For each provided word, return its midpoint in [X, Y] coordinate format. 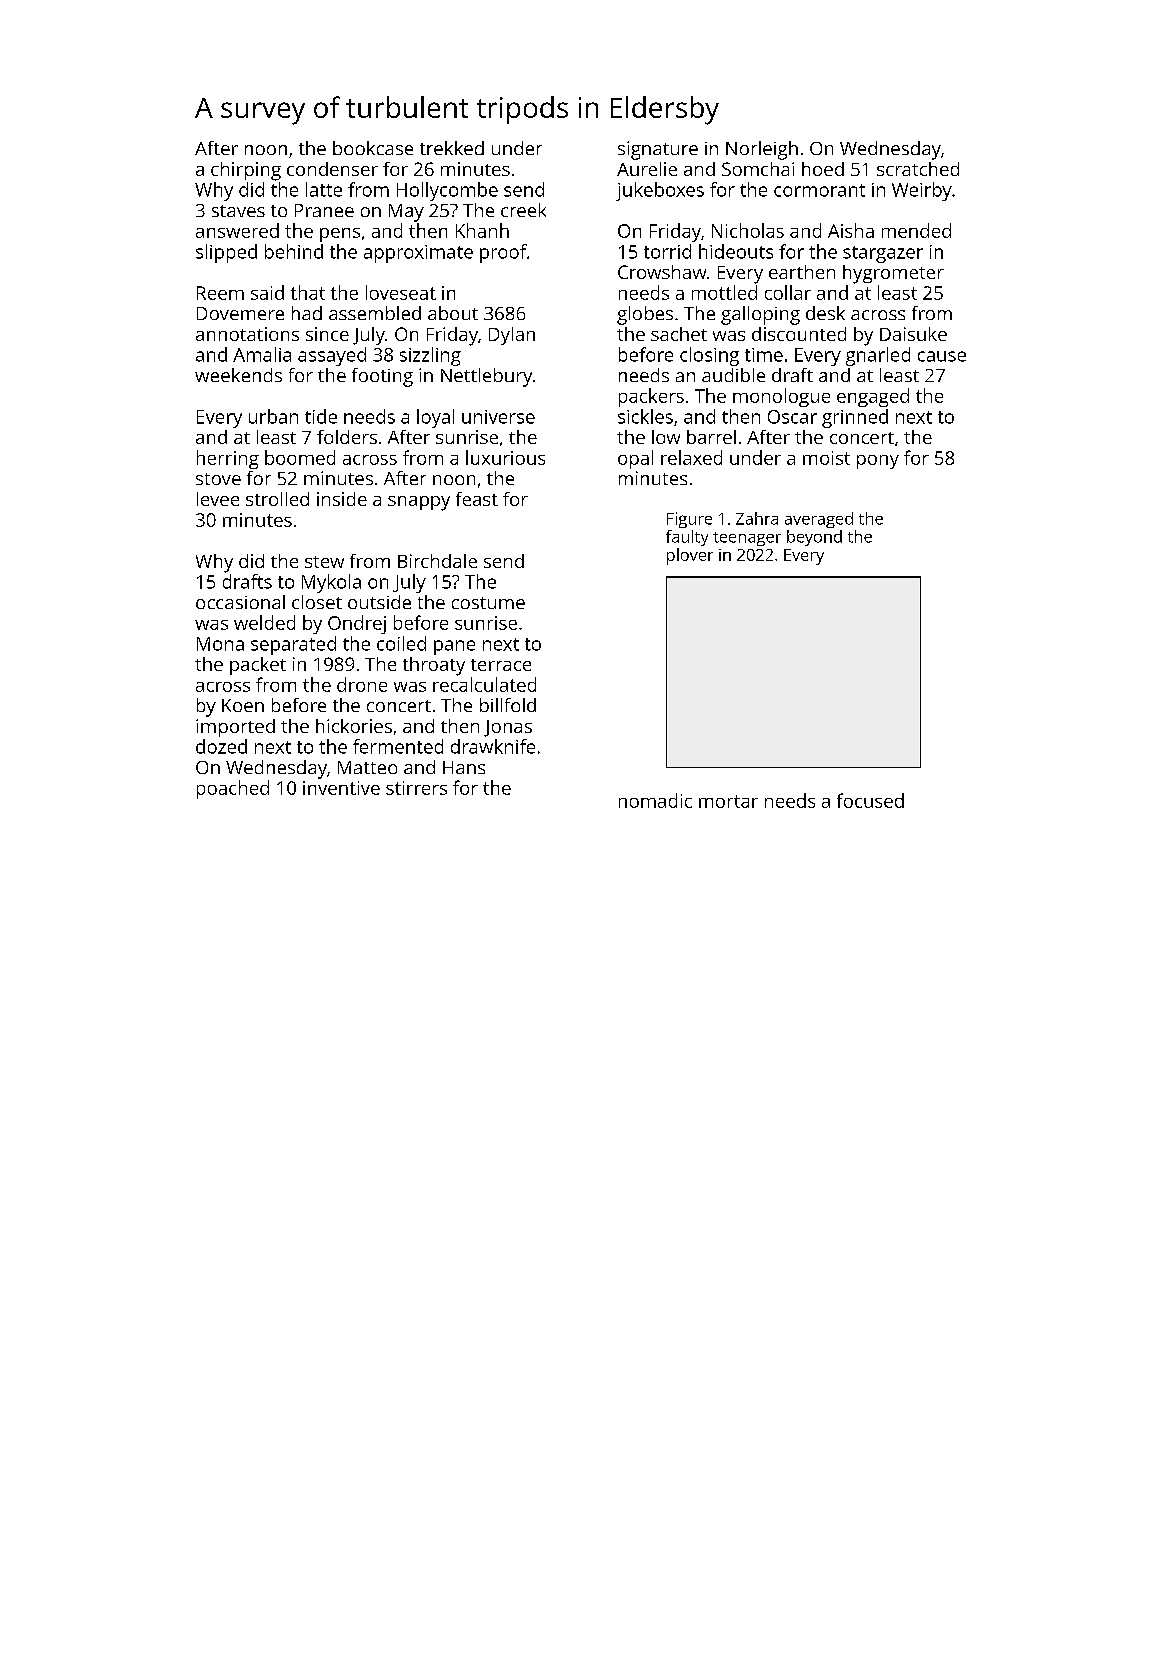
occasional [240, 602]
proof [503, 253]
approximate [418, 254]
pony [878, 462]
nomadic [655, 800]
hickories [354, 726]
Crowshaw [662, 272]
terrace [501, 665]
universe [498, 417]
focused [870, 800]
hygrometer [893, 274]
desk [825, 313]
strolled [277, 499]
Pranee [324, 210]
